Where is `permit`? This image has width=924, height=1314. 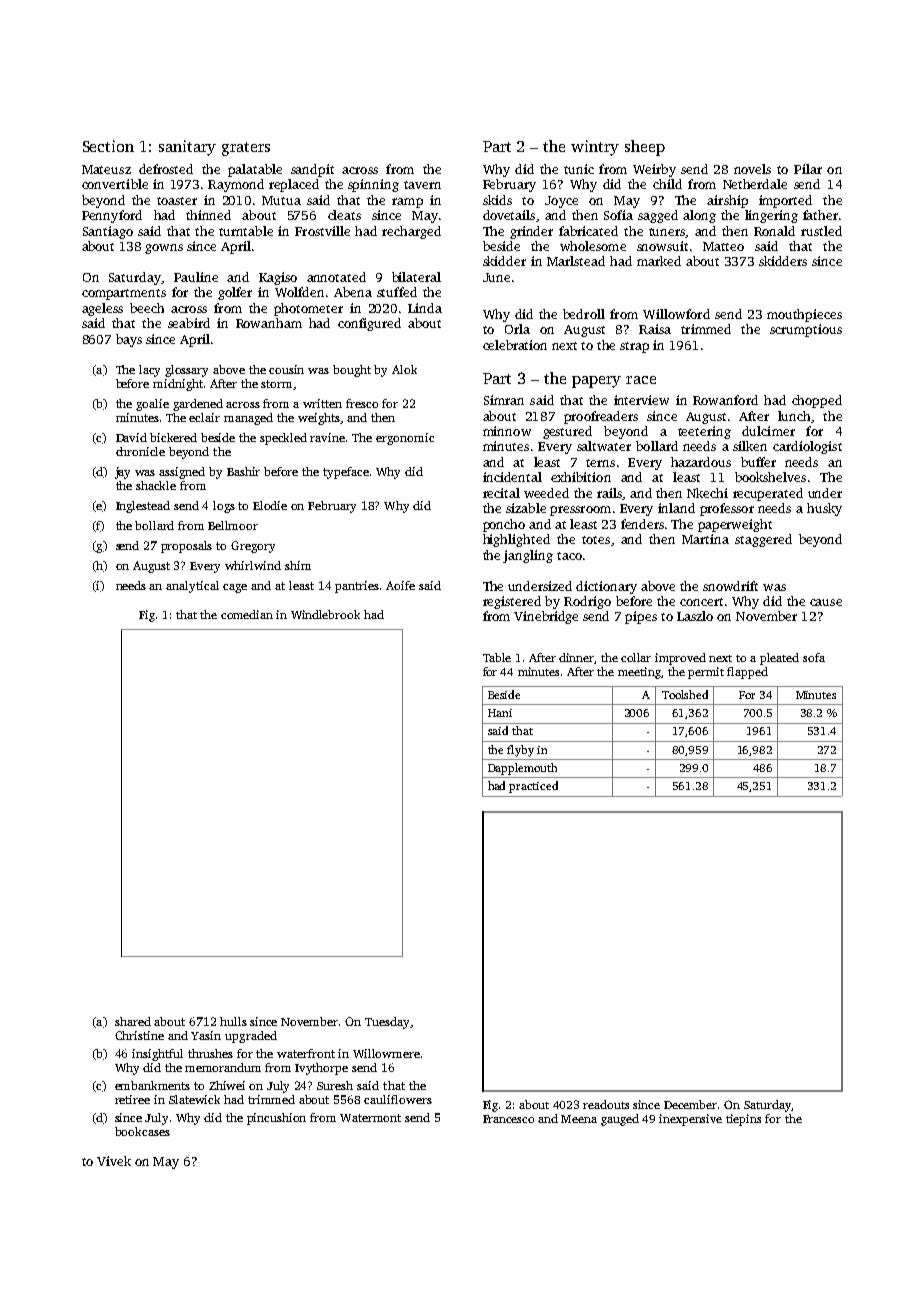
permit is located at coordinates (706, 673).
